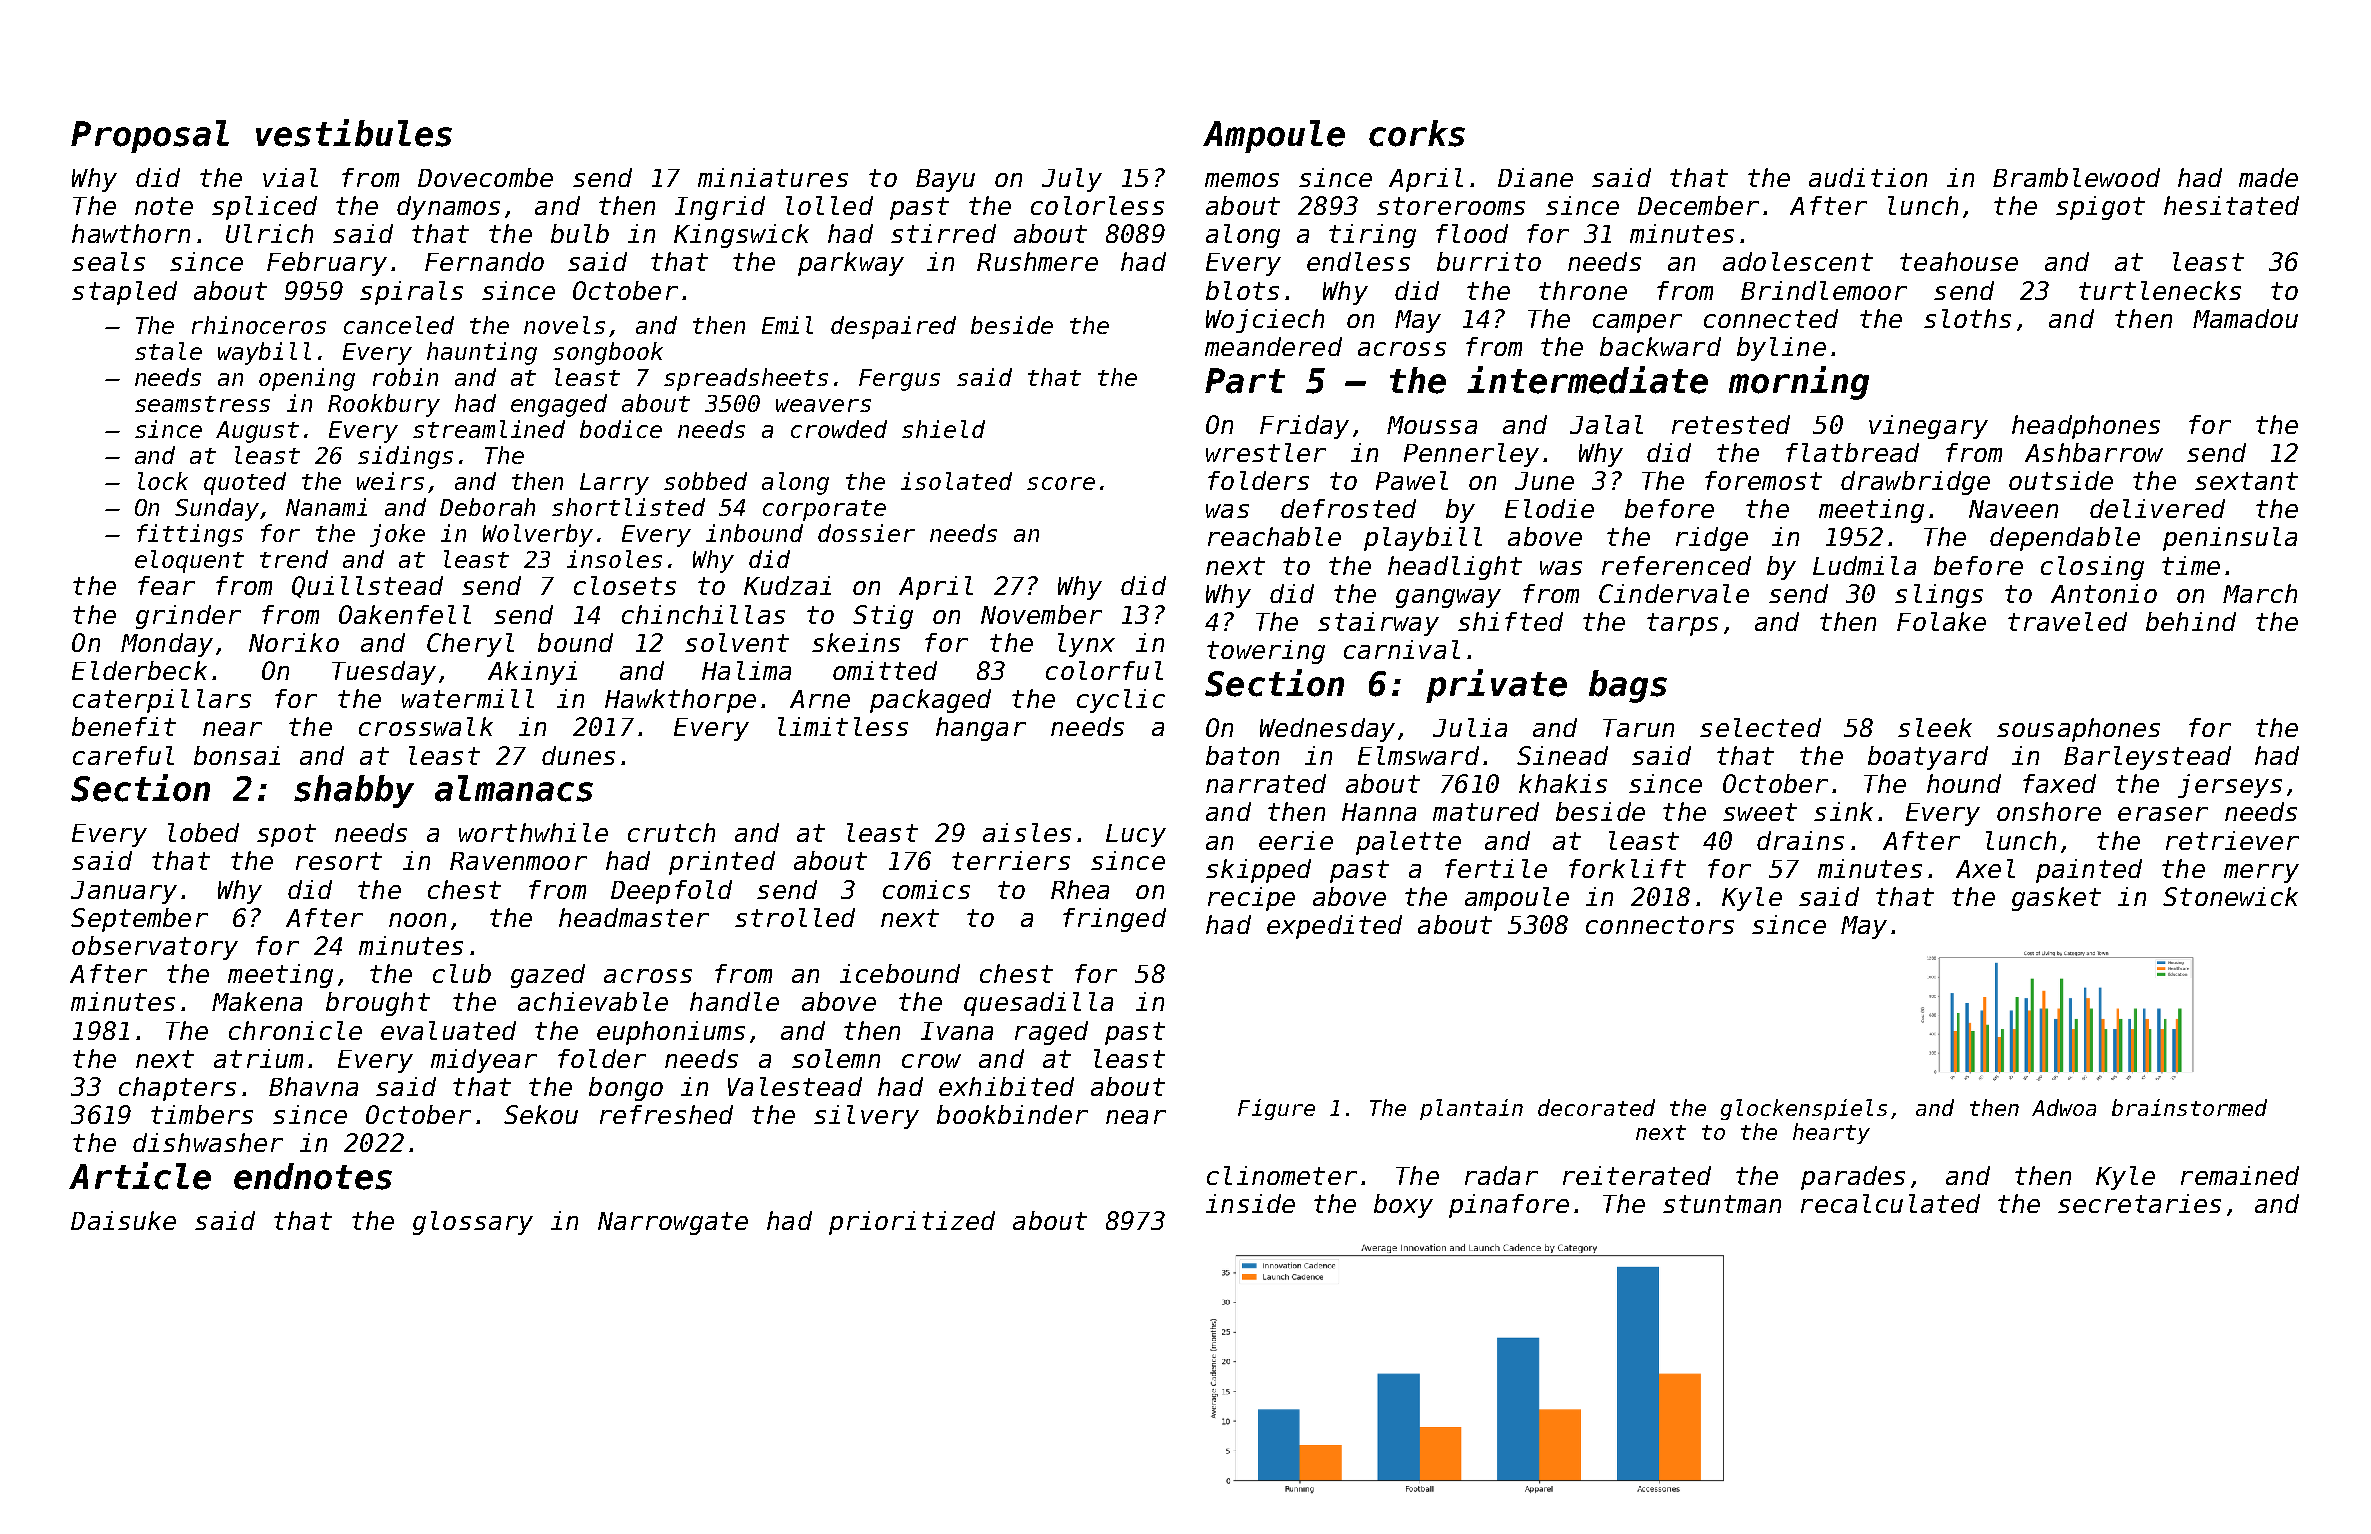 This document has height=1534, width=2371. I want to click on carnival, so click(1402, 649).
